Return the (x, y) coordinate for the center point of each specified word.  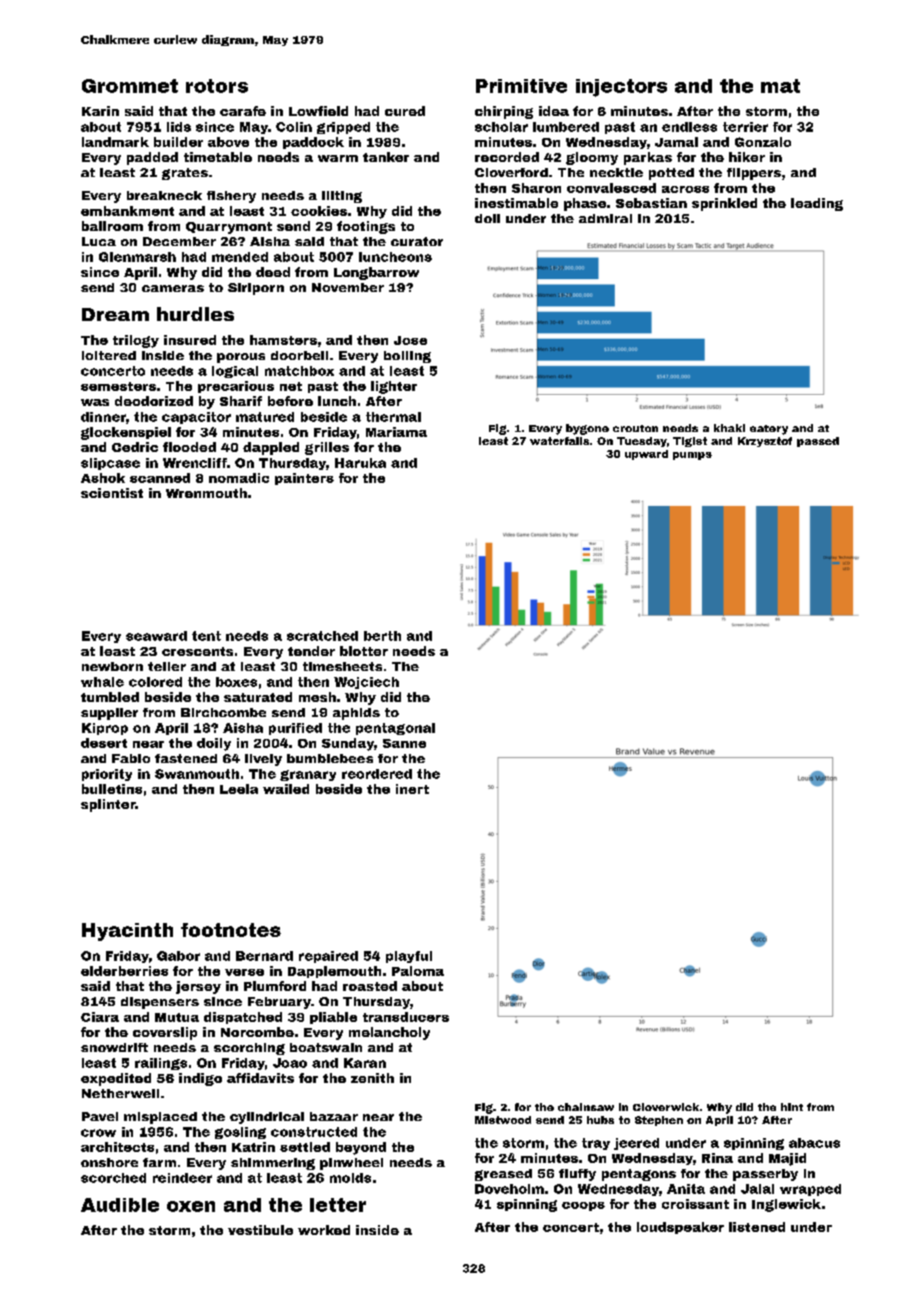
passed (818, 442)
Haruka (360, 463)
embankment (127, 211)
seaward (156, 636)
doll (487, 218)
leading (817, 204)
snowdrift (114, 1047)
